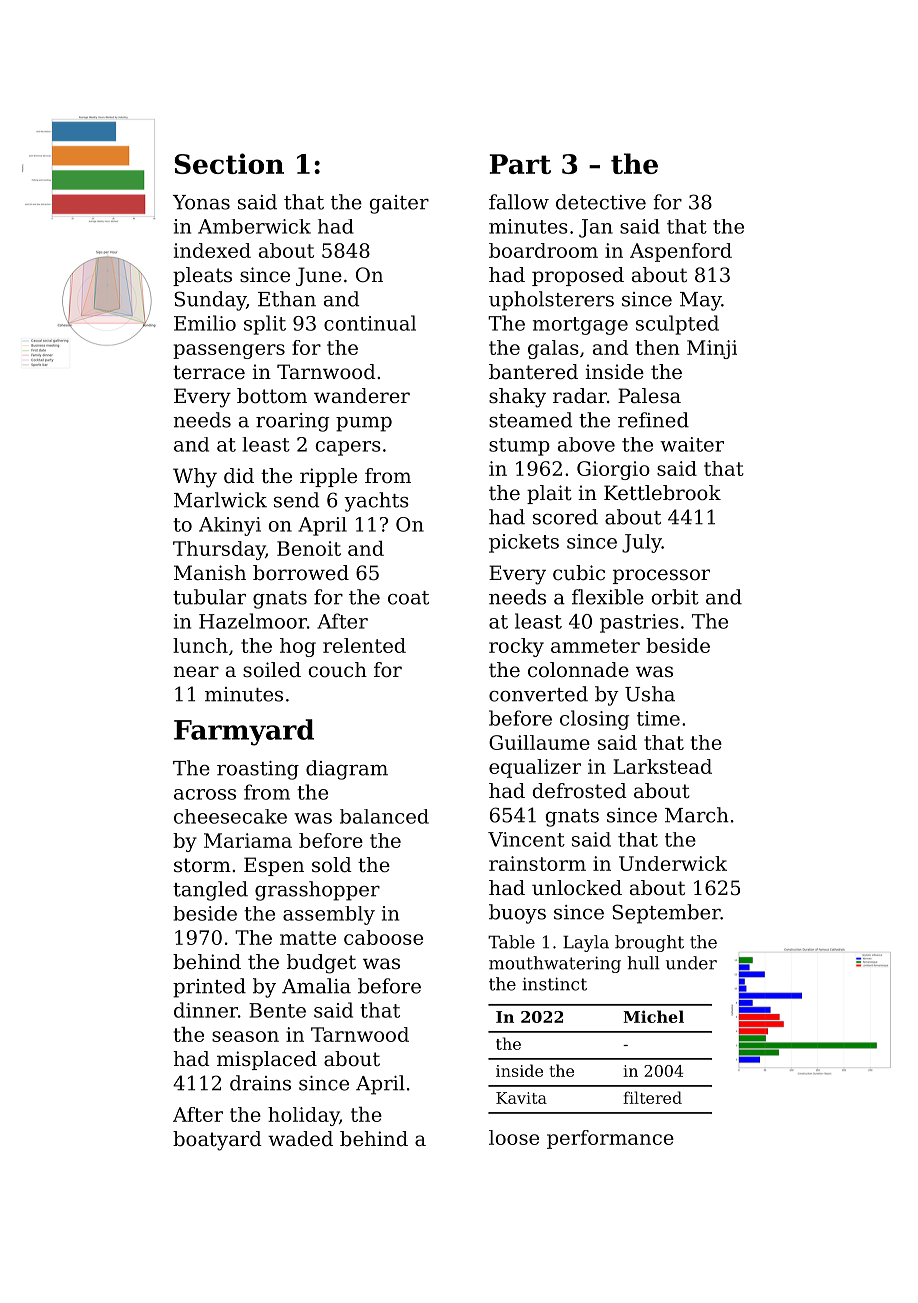  What do you see at coordinates (384, 816) in the screenshot?
I see `balanced` at bounding box center [384, 816].
